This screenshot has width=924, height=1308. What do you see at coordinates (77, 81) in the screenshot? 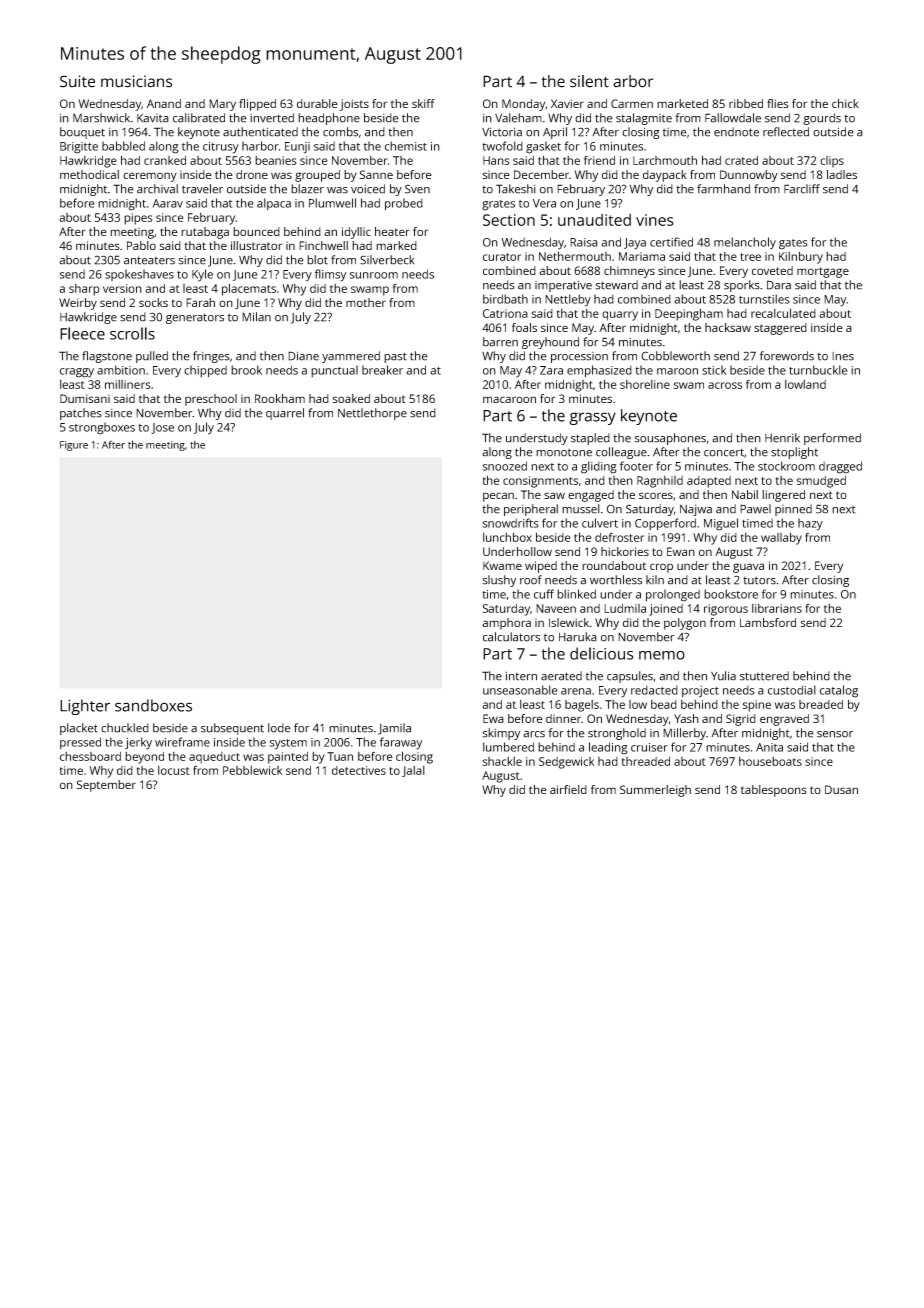
I see `Suite` at bounding box center [77, 81].
